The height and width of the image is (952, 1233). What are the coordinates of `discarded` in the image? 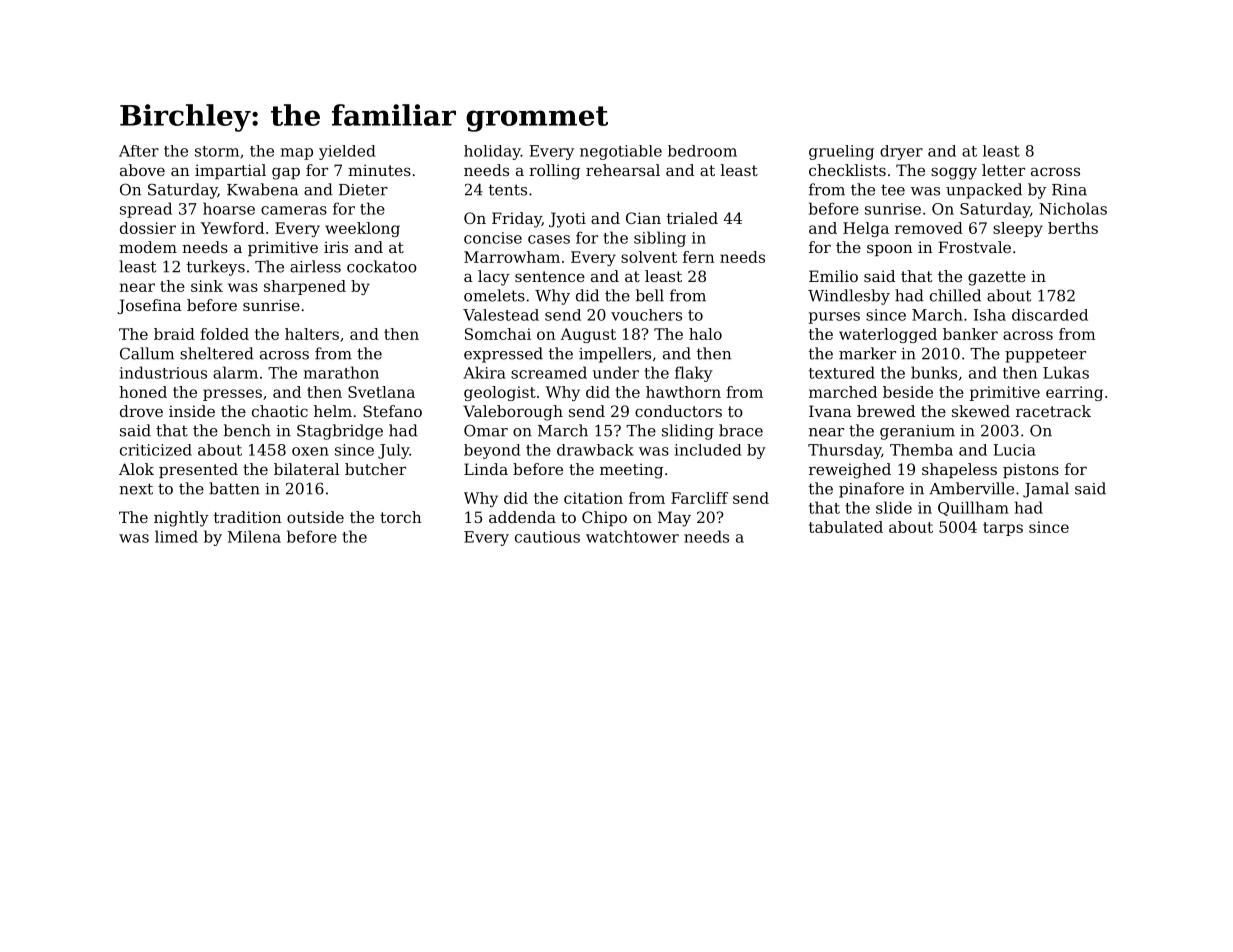 It's located at (1050, 315).
